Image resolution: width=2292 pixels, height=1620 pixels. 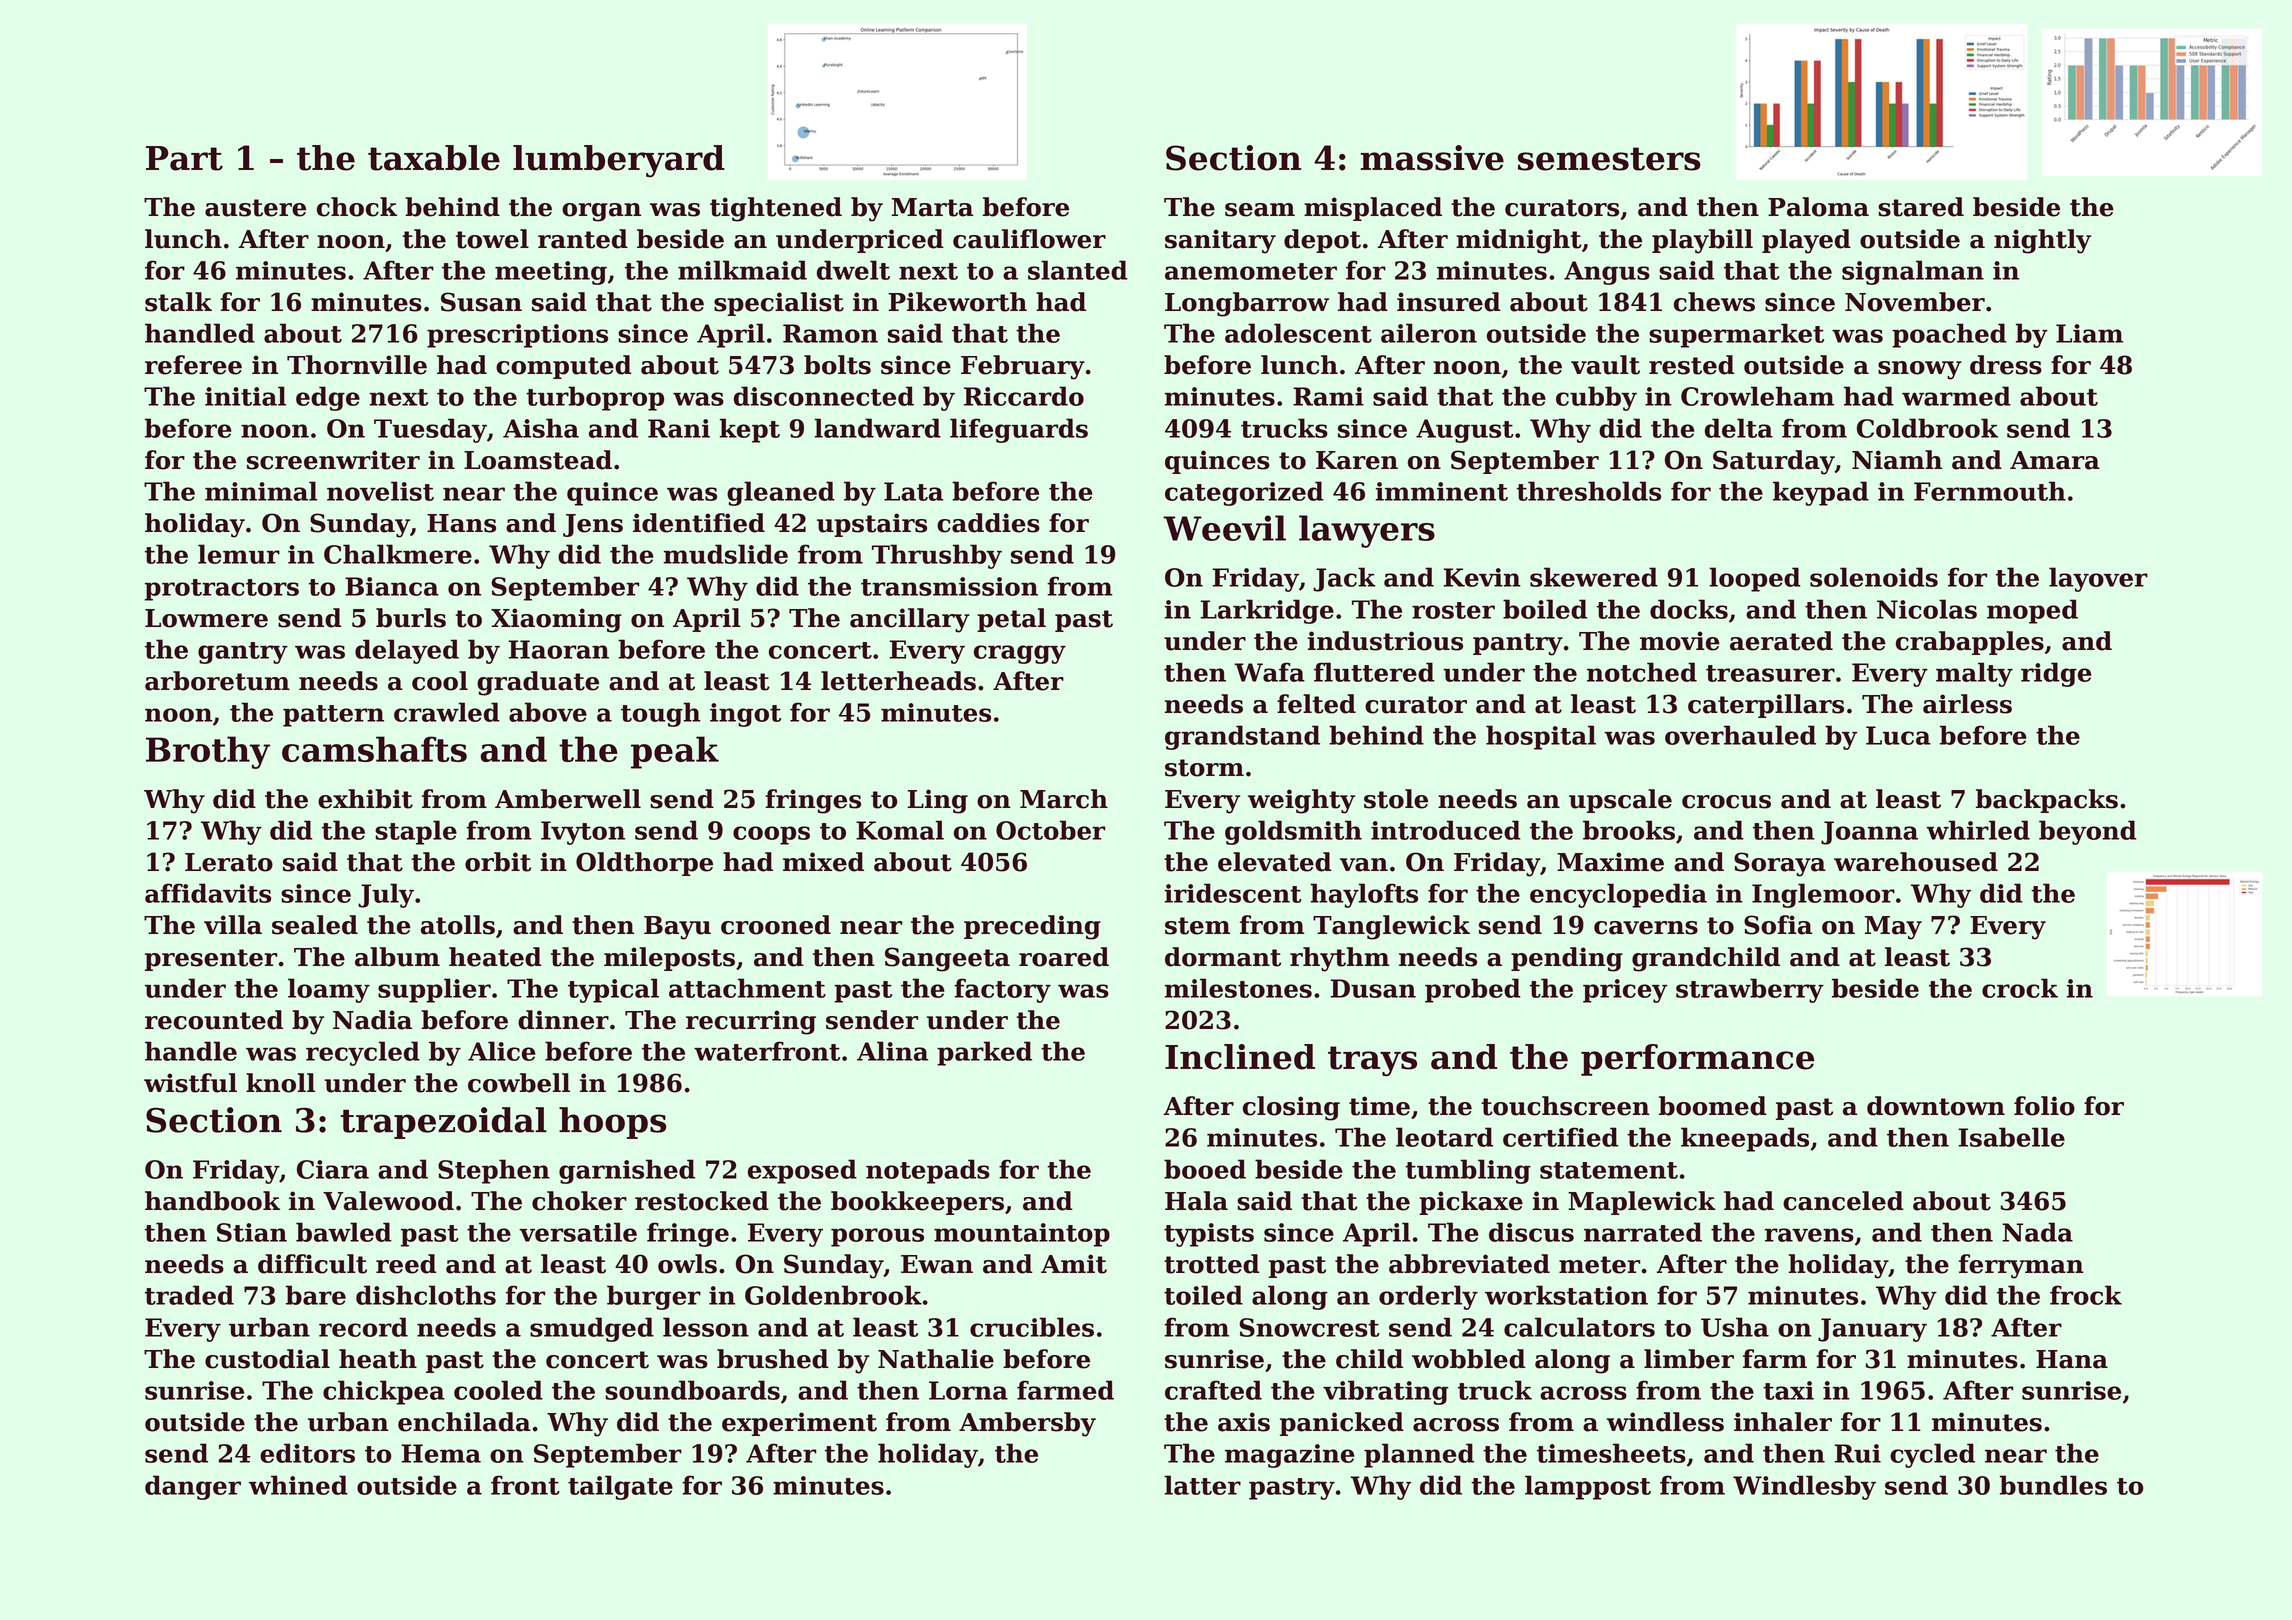 I want to click on Paloma, so click(x=1818, y=207).
